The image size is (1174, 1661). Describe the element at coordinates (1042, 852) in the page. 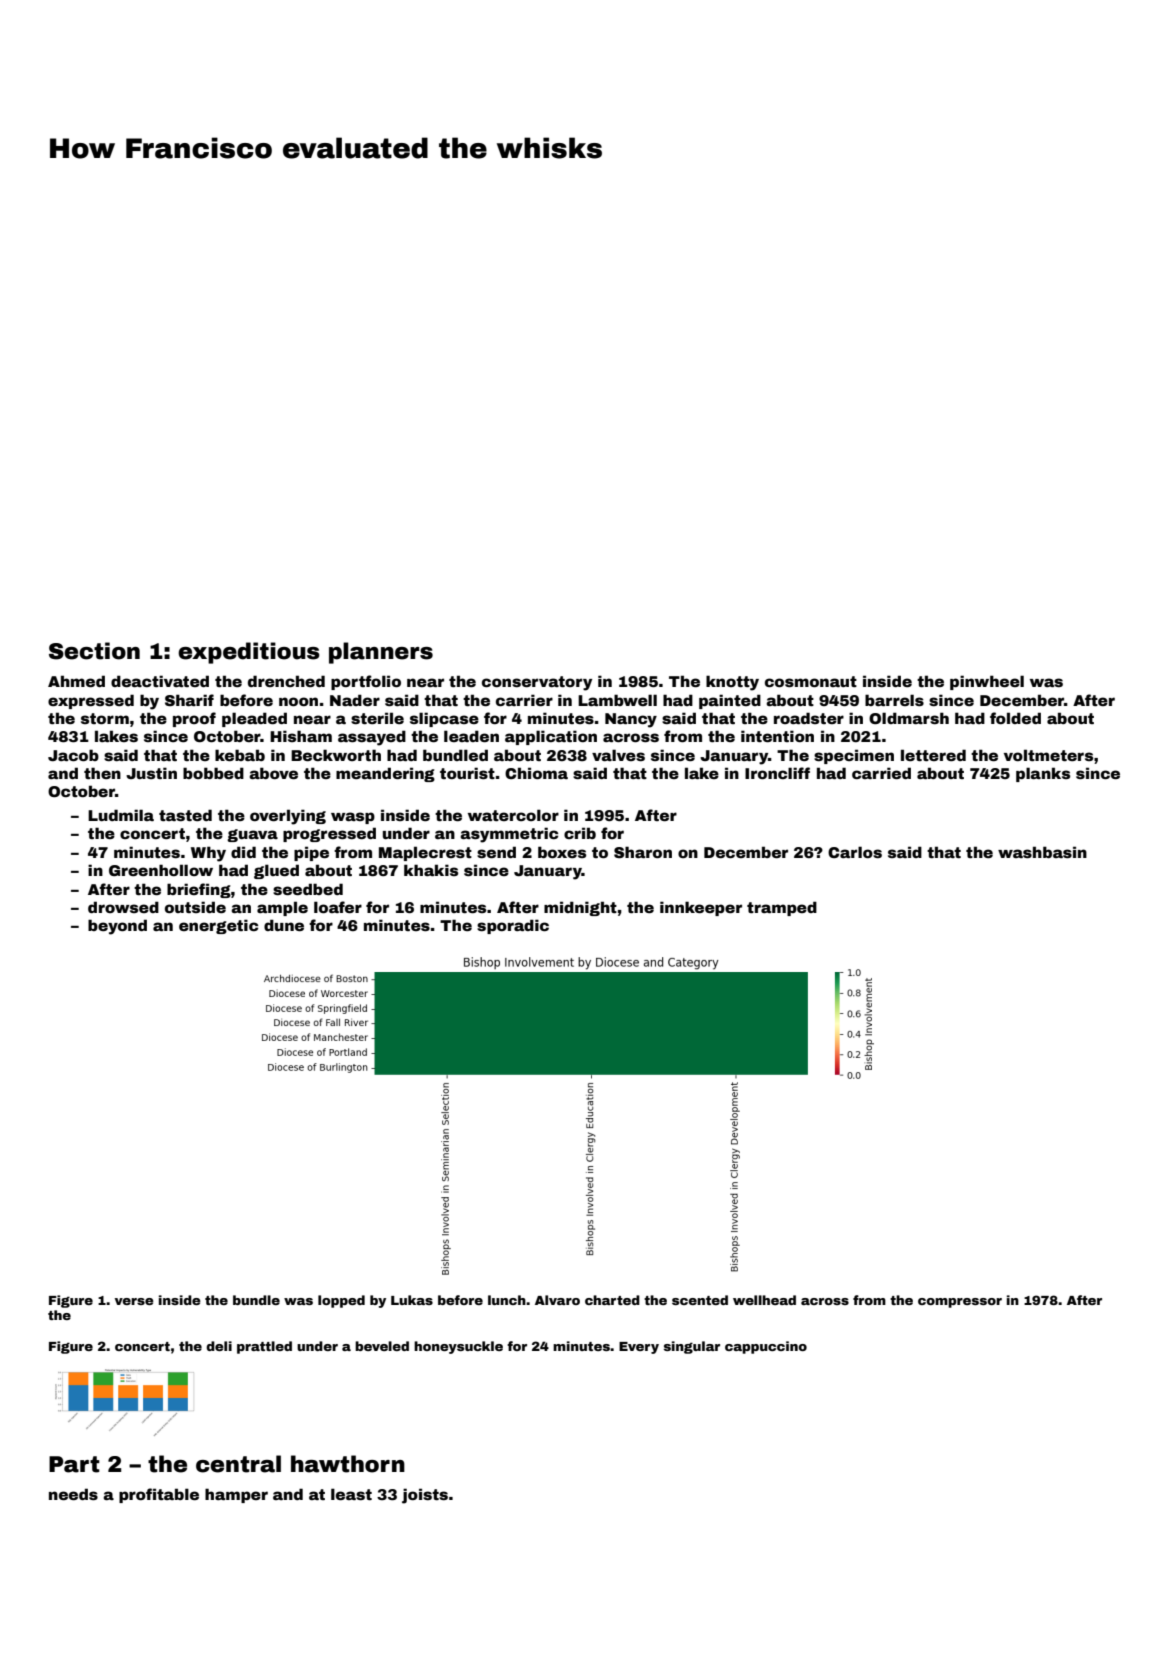

I see `washbasin` at that location.
